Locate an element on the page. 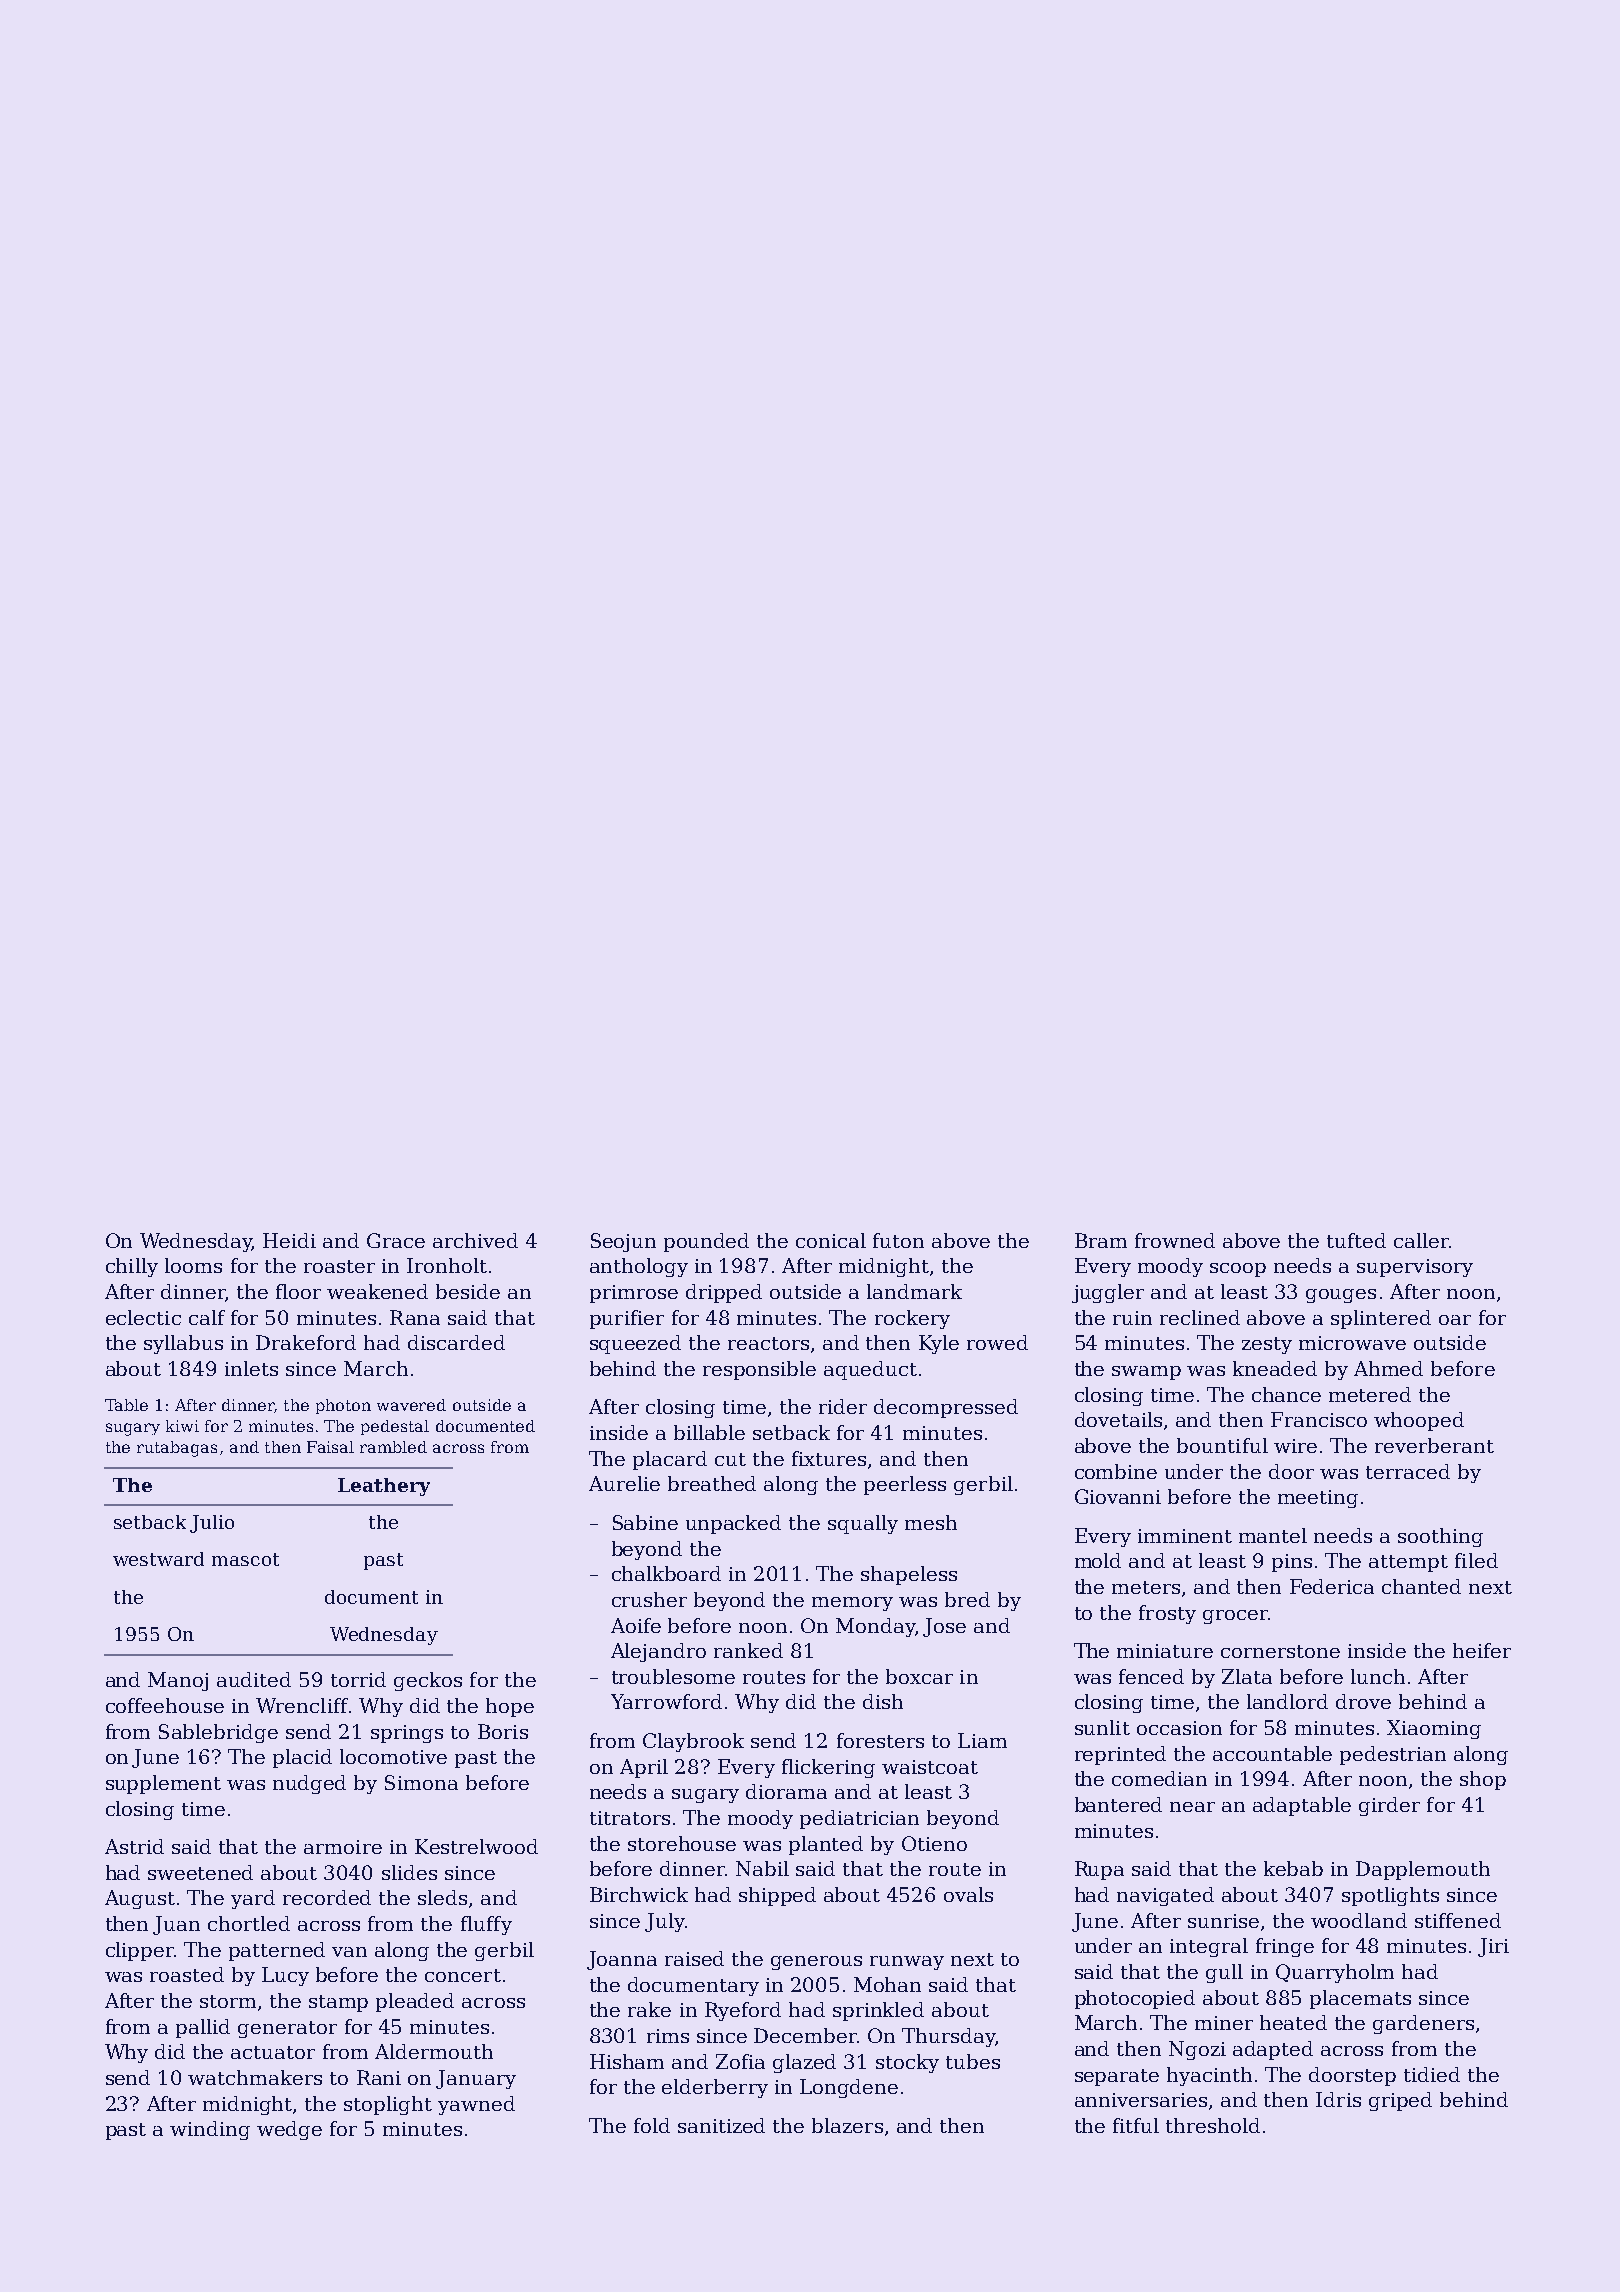  looms is located at coordinates (193, 1265).
